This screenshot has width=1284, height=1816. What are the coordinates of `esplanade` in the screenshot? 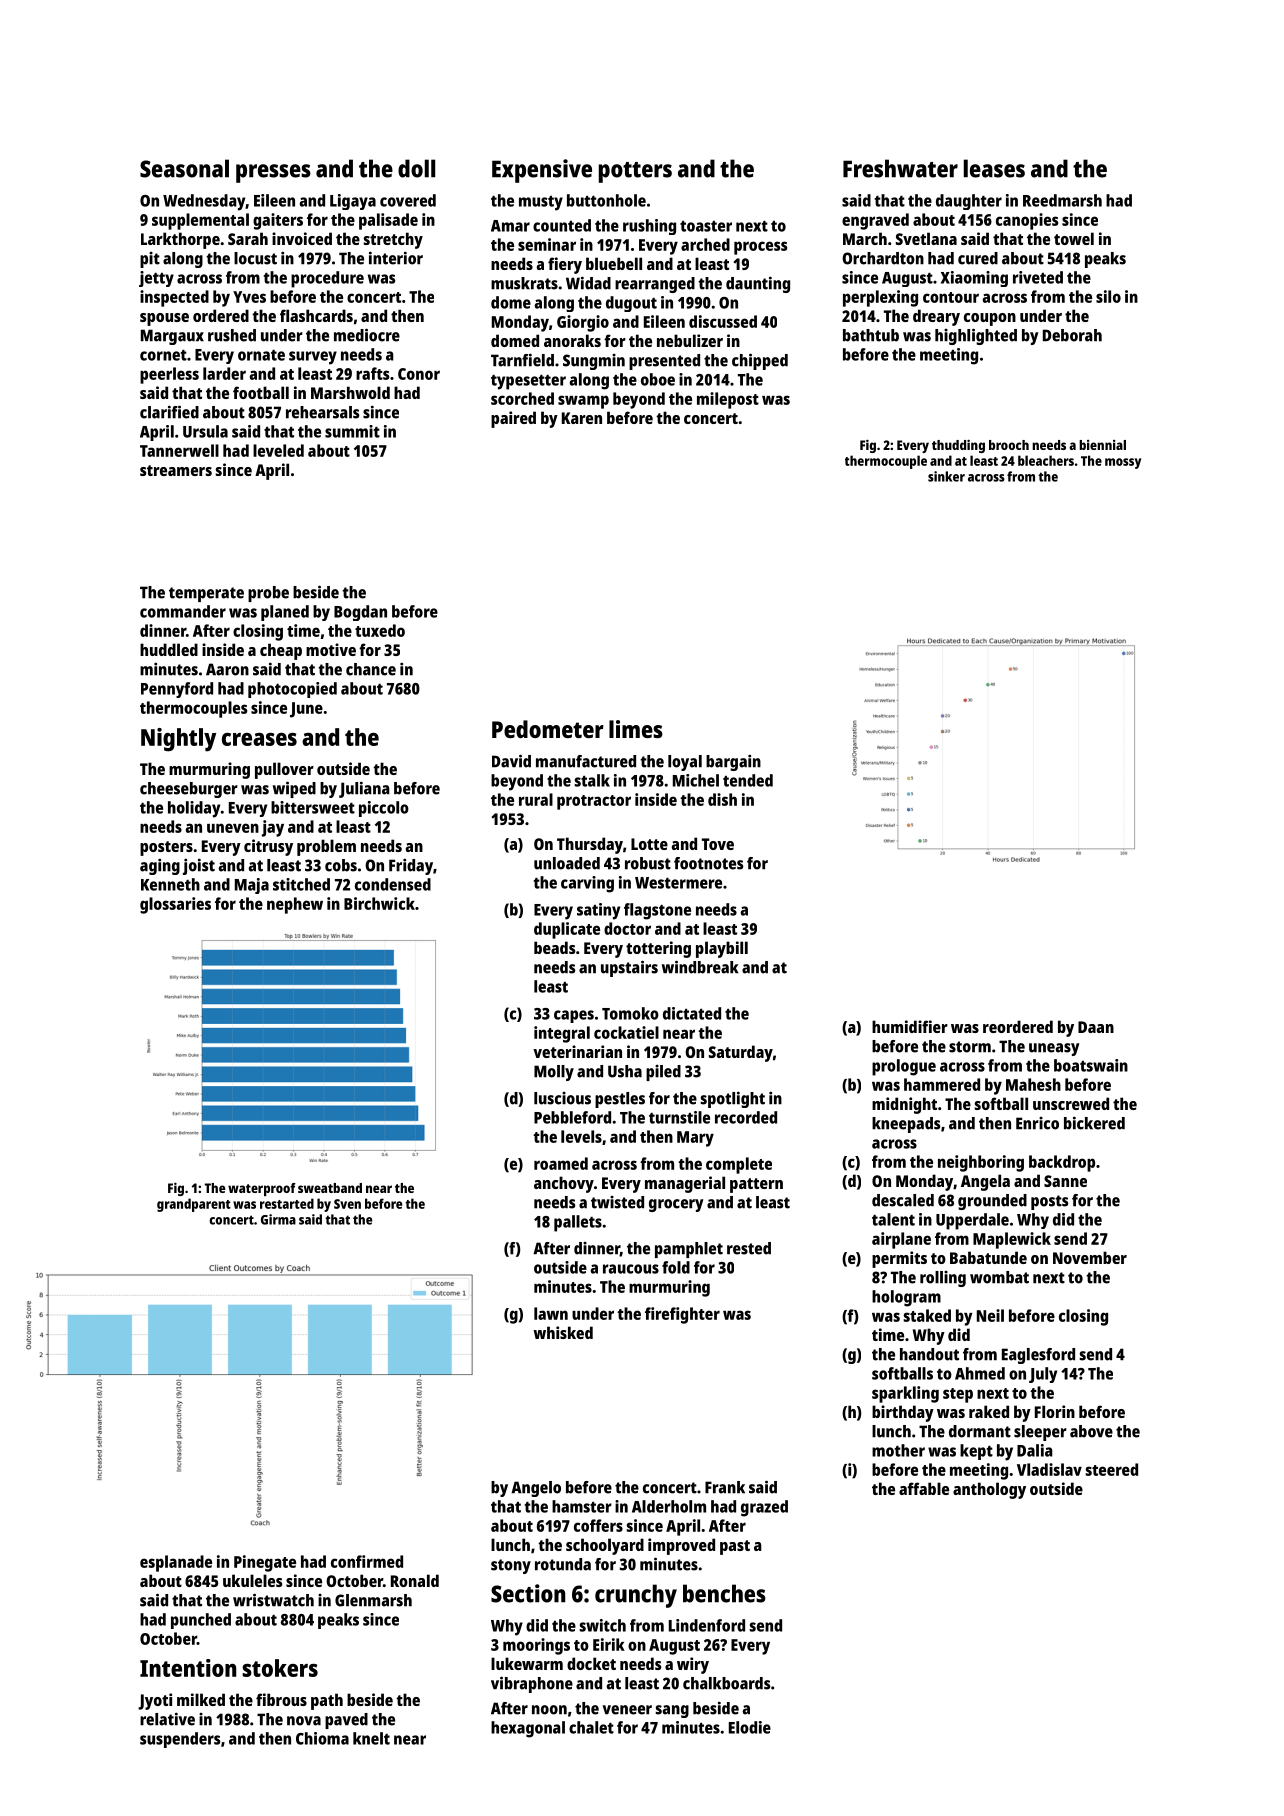 It's located at (176, 1563).
